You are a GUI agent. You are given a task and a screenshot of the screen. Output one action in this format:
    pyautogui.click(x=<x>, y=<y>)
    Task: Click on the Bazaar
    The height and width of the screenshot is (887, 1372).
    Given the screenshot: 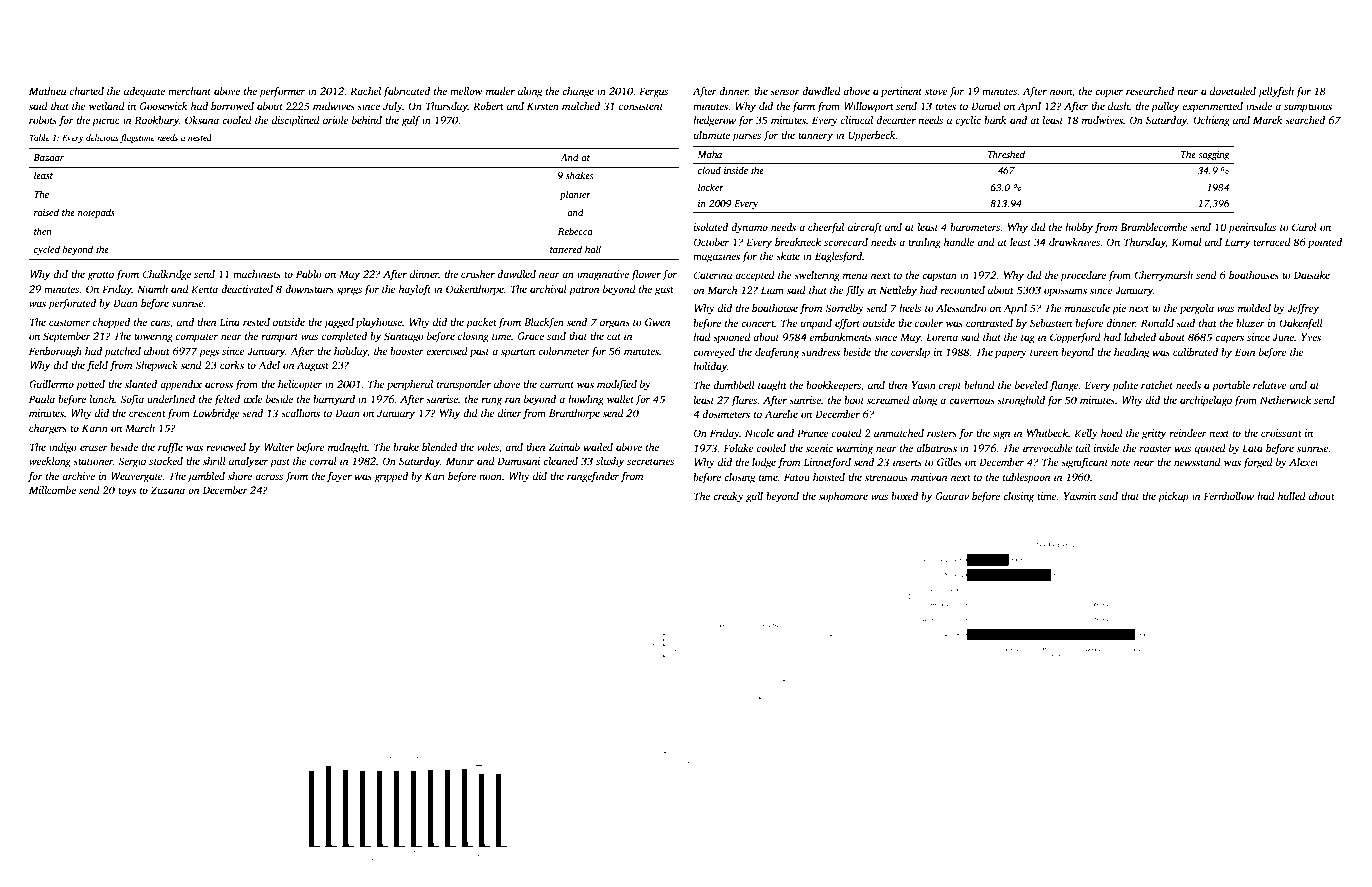 What is the action you would take?
    pyautogui.click(x=49, y=157)
